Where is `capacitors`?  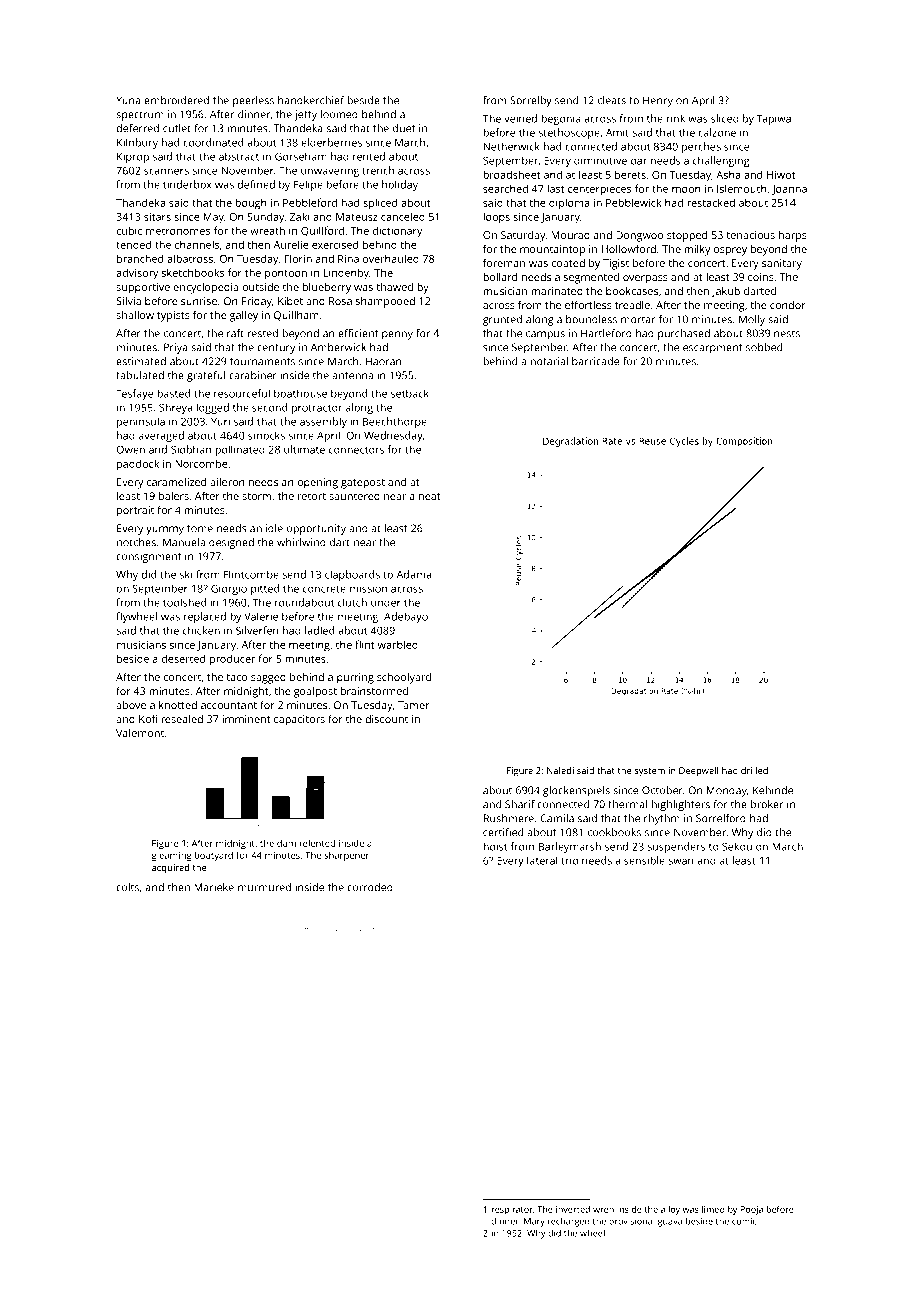
capacitors is located at coordinates (299, 720).
